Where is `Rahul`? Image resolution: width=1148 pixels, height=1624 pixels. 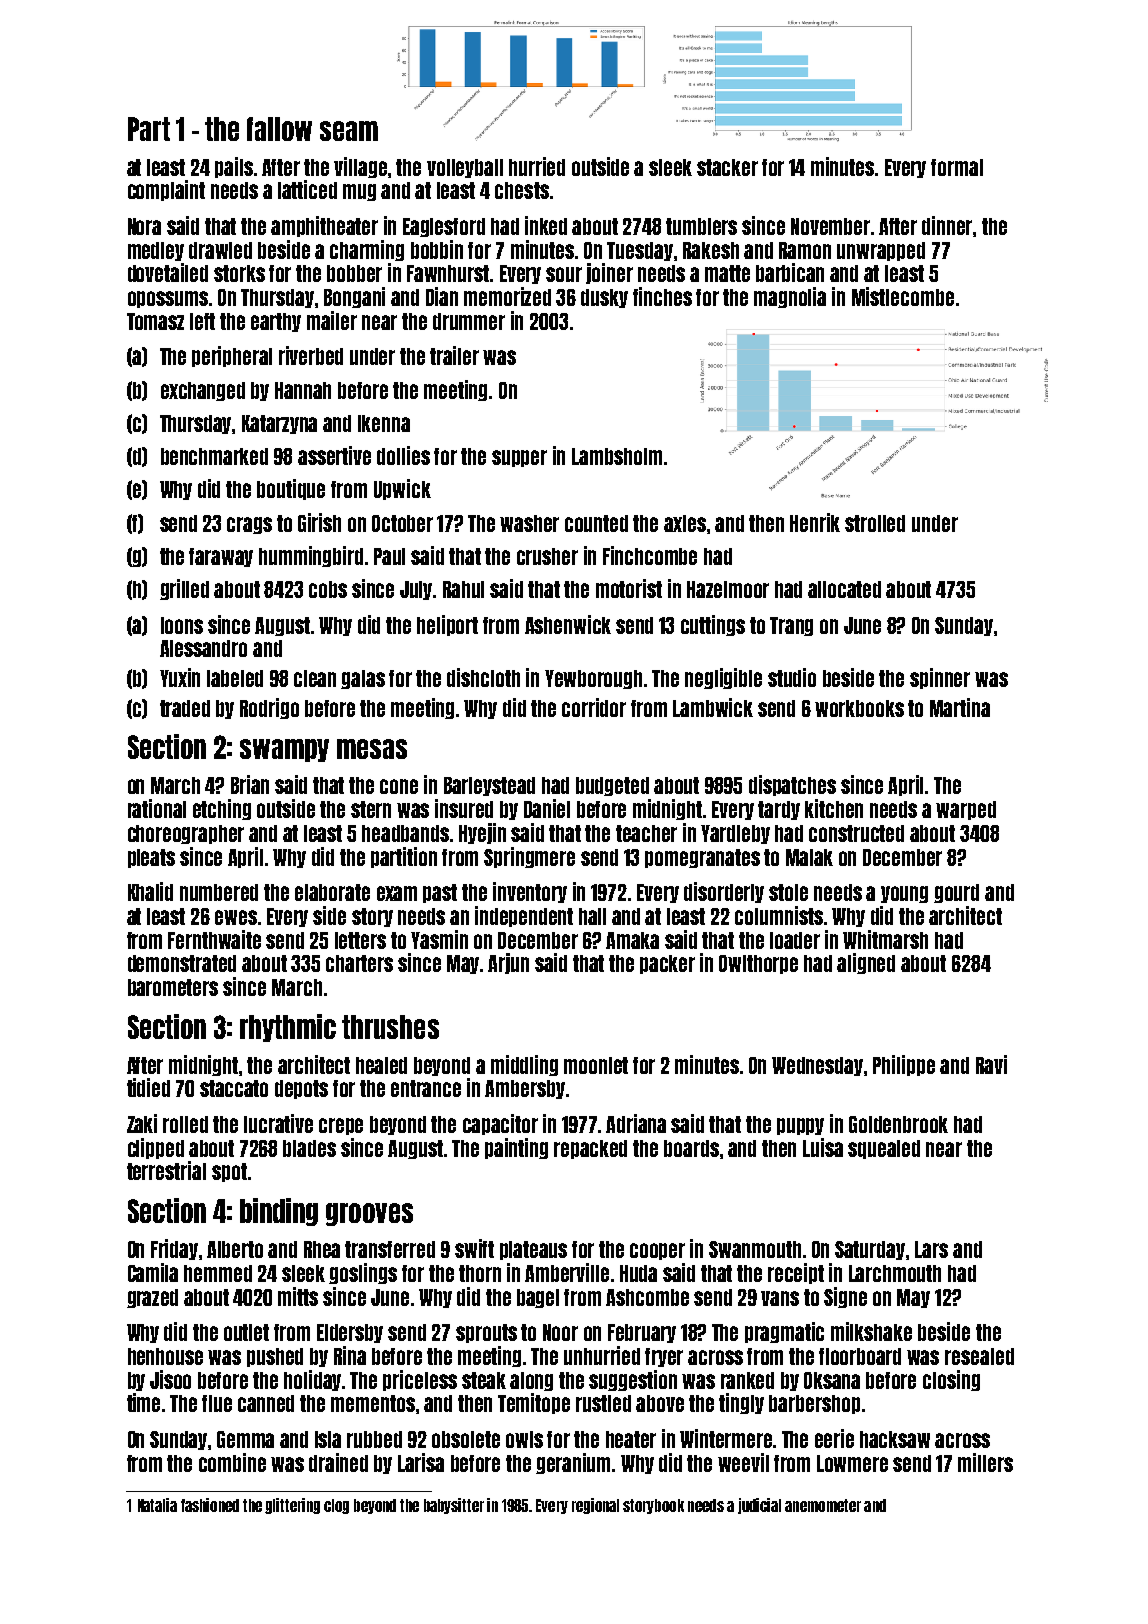 Rahul is located at coordinates (463, 589).
